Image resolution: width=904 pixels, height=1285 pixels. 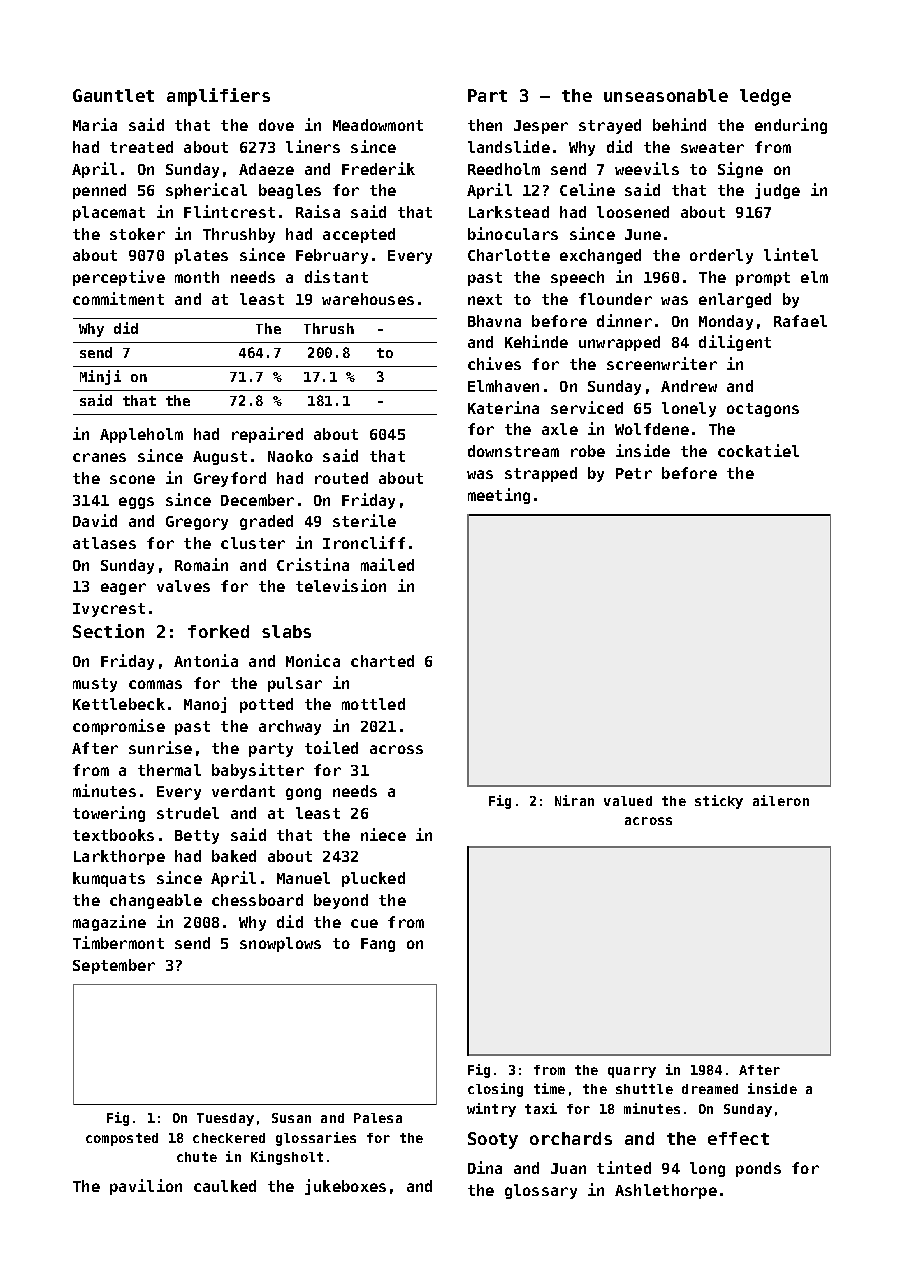 What do you see at coordinates (373, 704) in the page?
I see `mottled` at bounding box center [373, 704].
